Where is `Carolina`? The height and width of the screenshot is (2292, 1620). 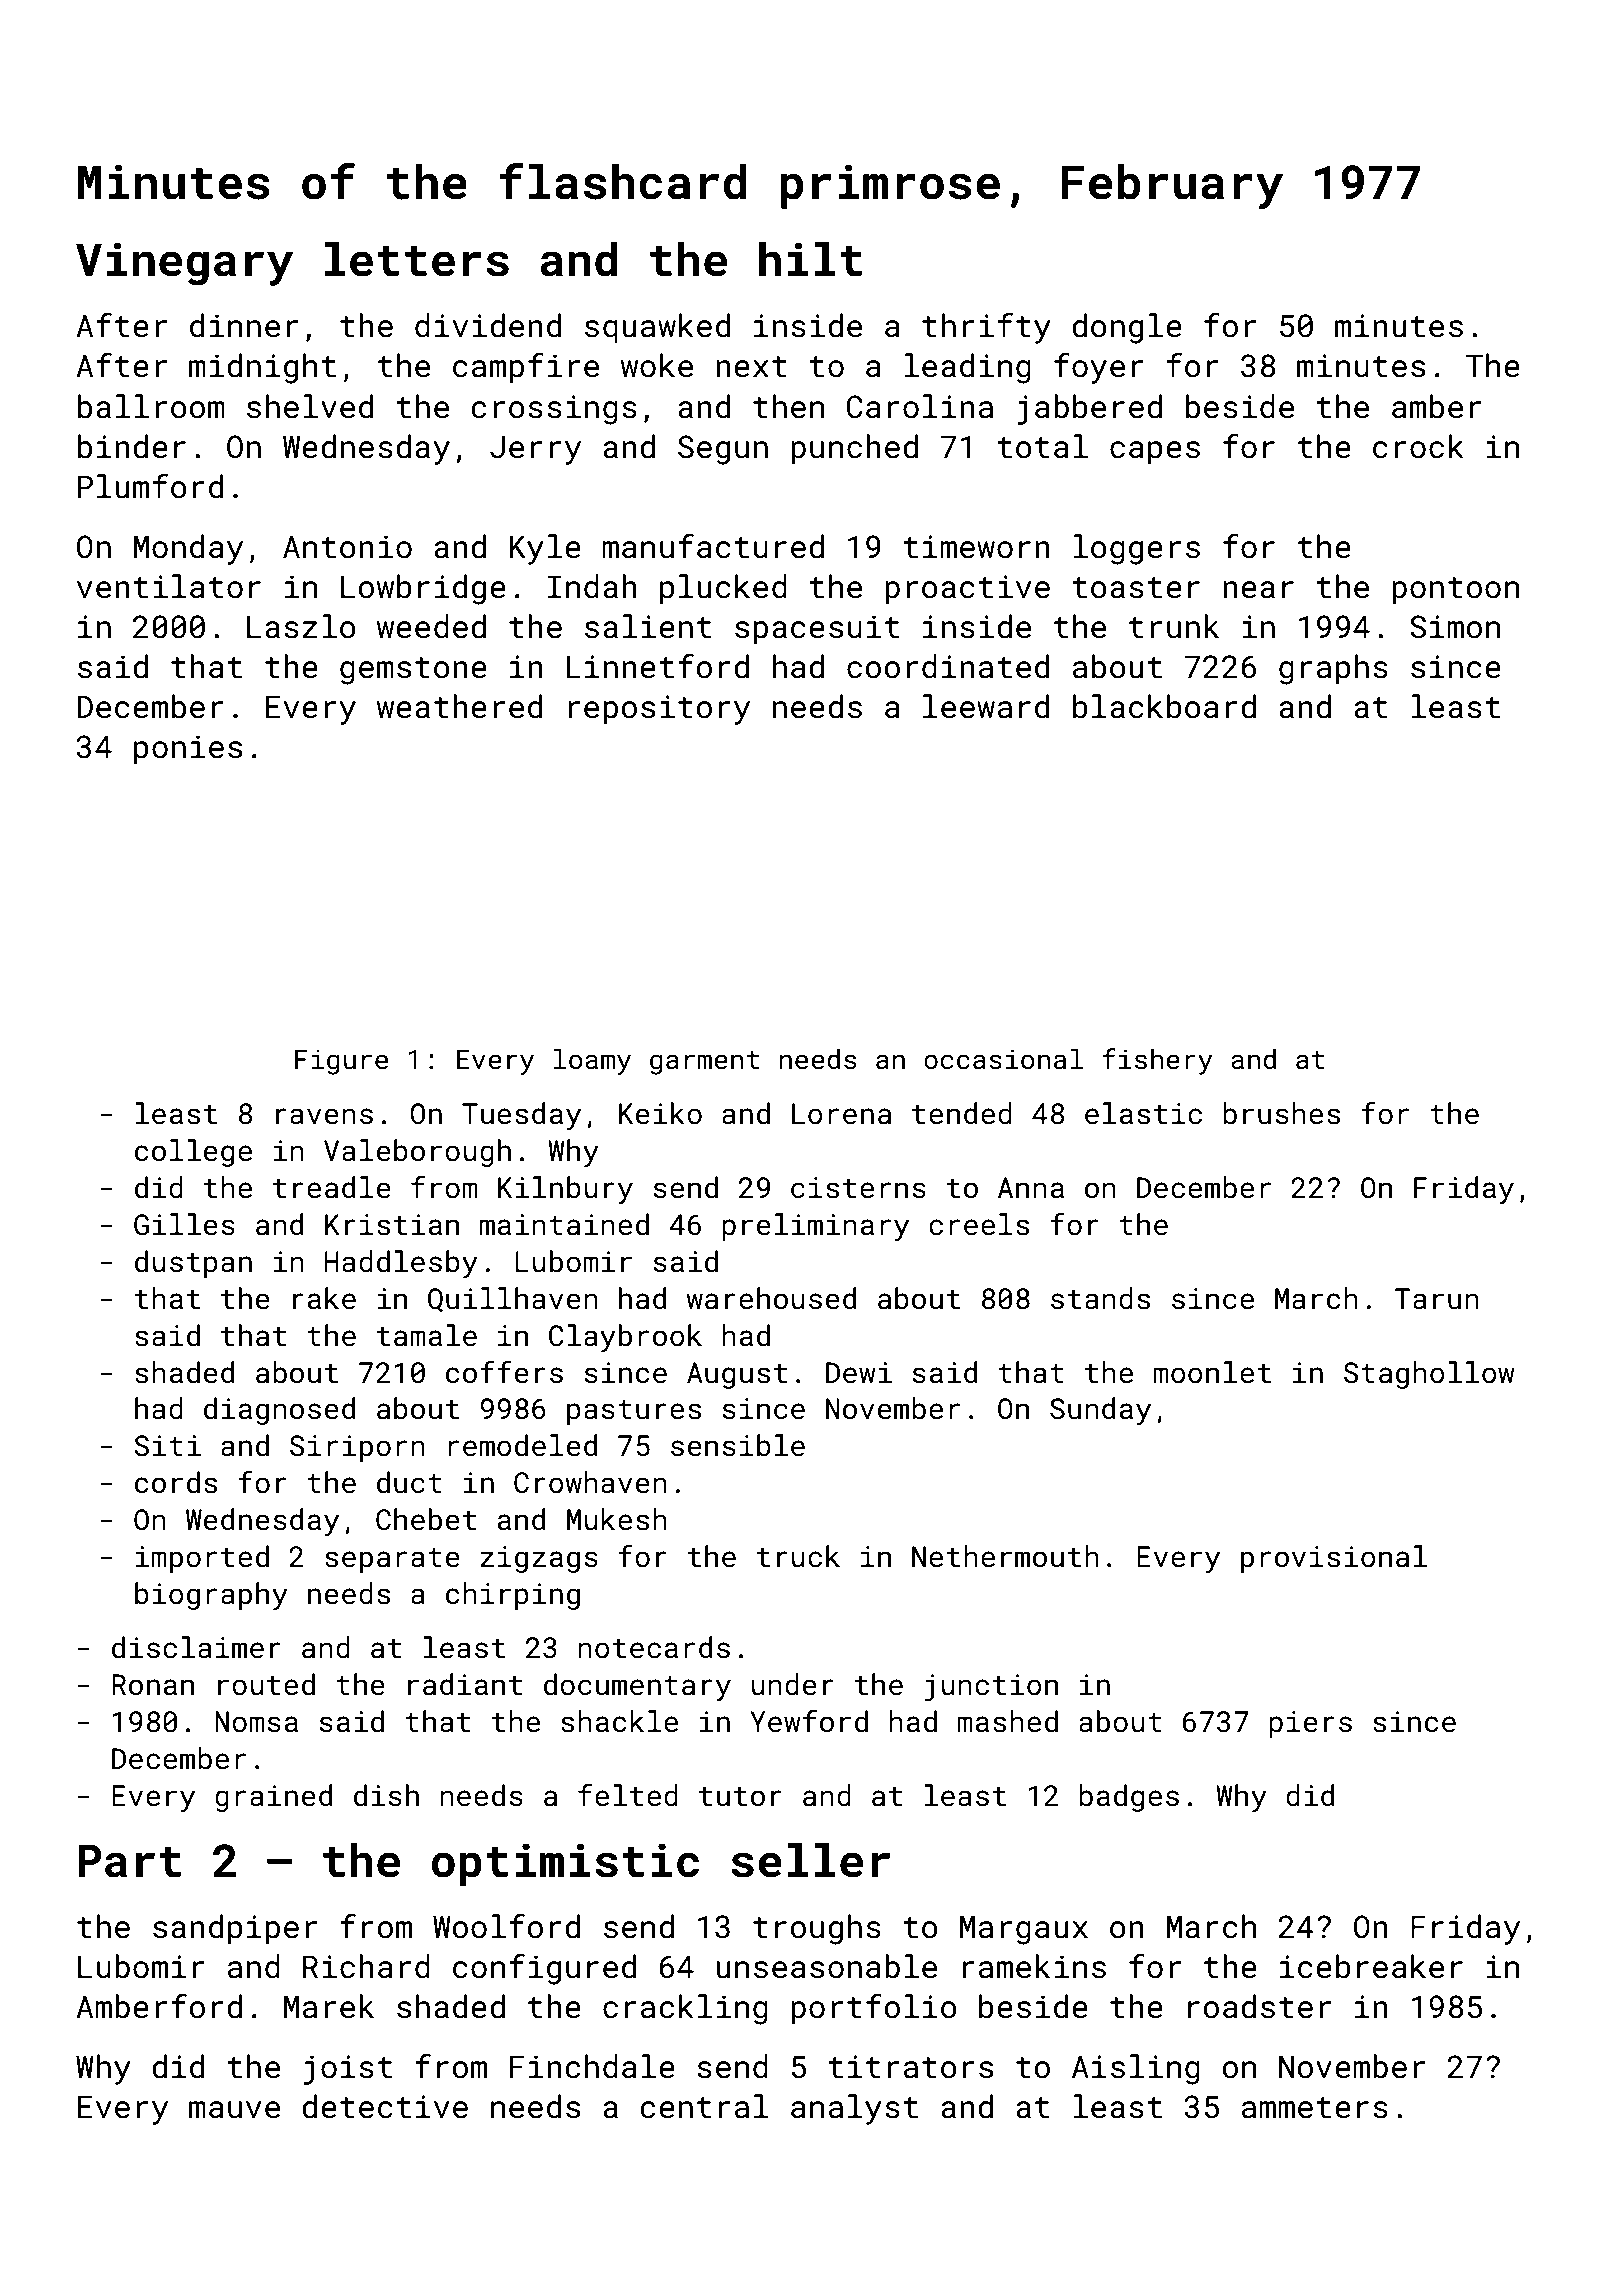 Carolina is located at coordinates (920, 406).
